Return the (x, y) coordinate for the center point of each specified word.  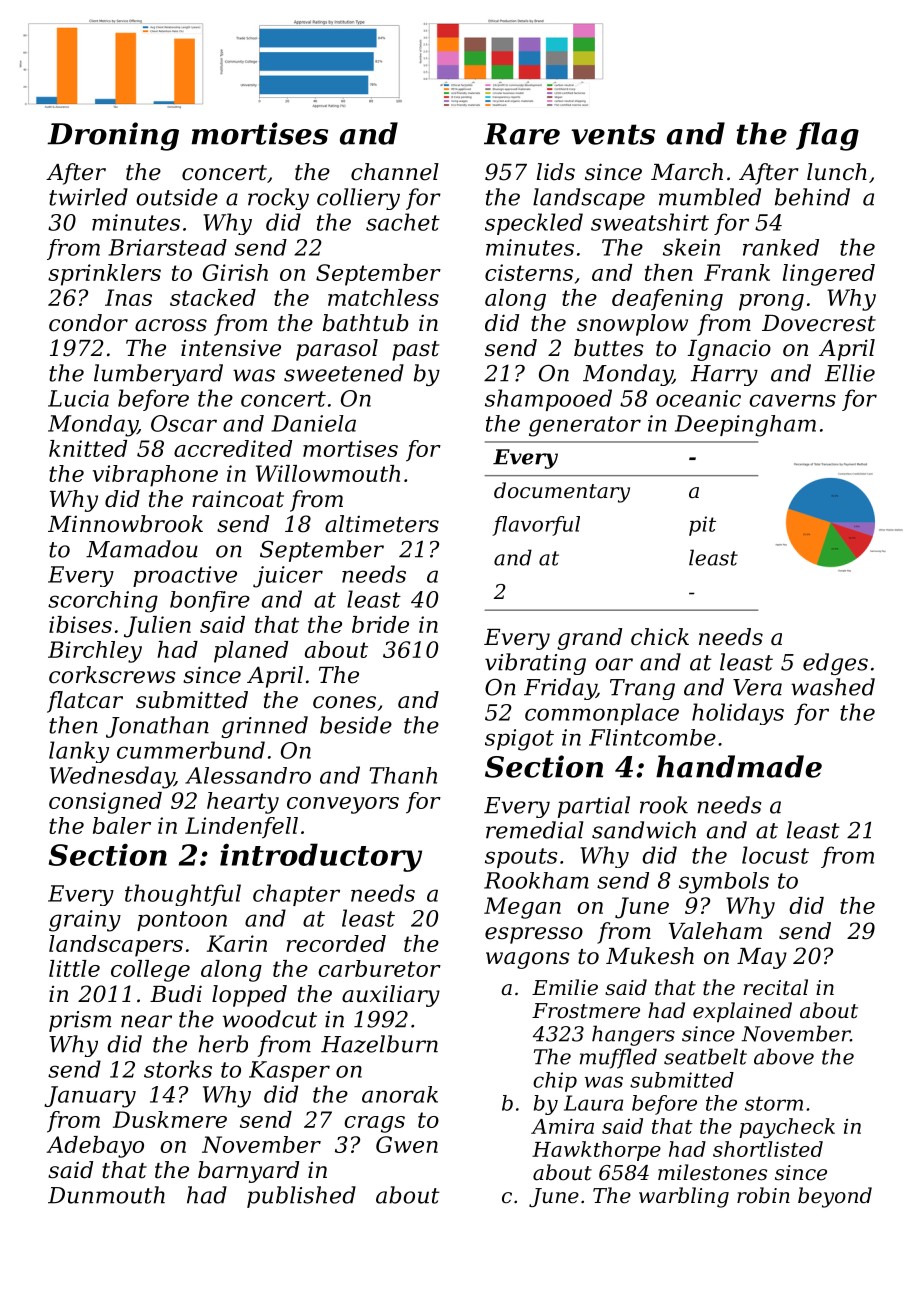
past (415, 351)
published (301, 1197)
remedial (534, 830)
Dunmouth (106, 1195)
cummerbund (191, 750)
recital (776, 987)
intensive (231, 348)
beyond (835, 1197)
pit (702, 526)
